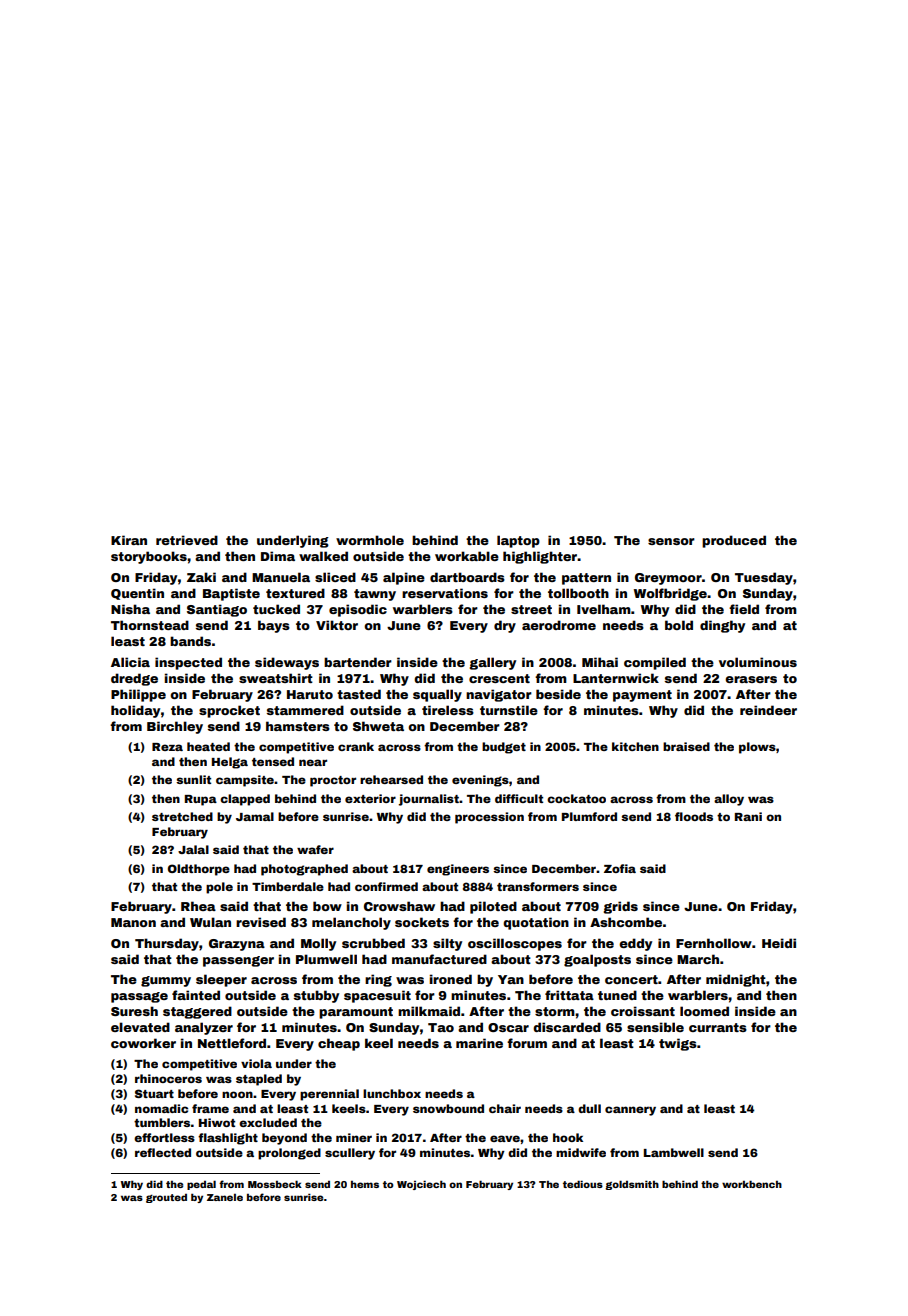 The width and height of the screenshot is (908, 1316). What do you see at coordinates (225, 1197) in the screenshot?
I see `Zanele` at bounding box center [225, 1197].
